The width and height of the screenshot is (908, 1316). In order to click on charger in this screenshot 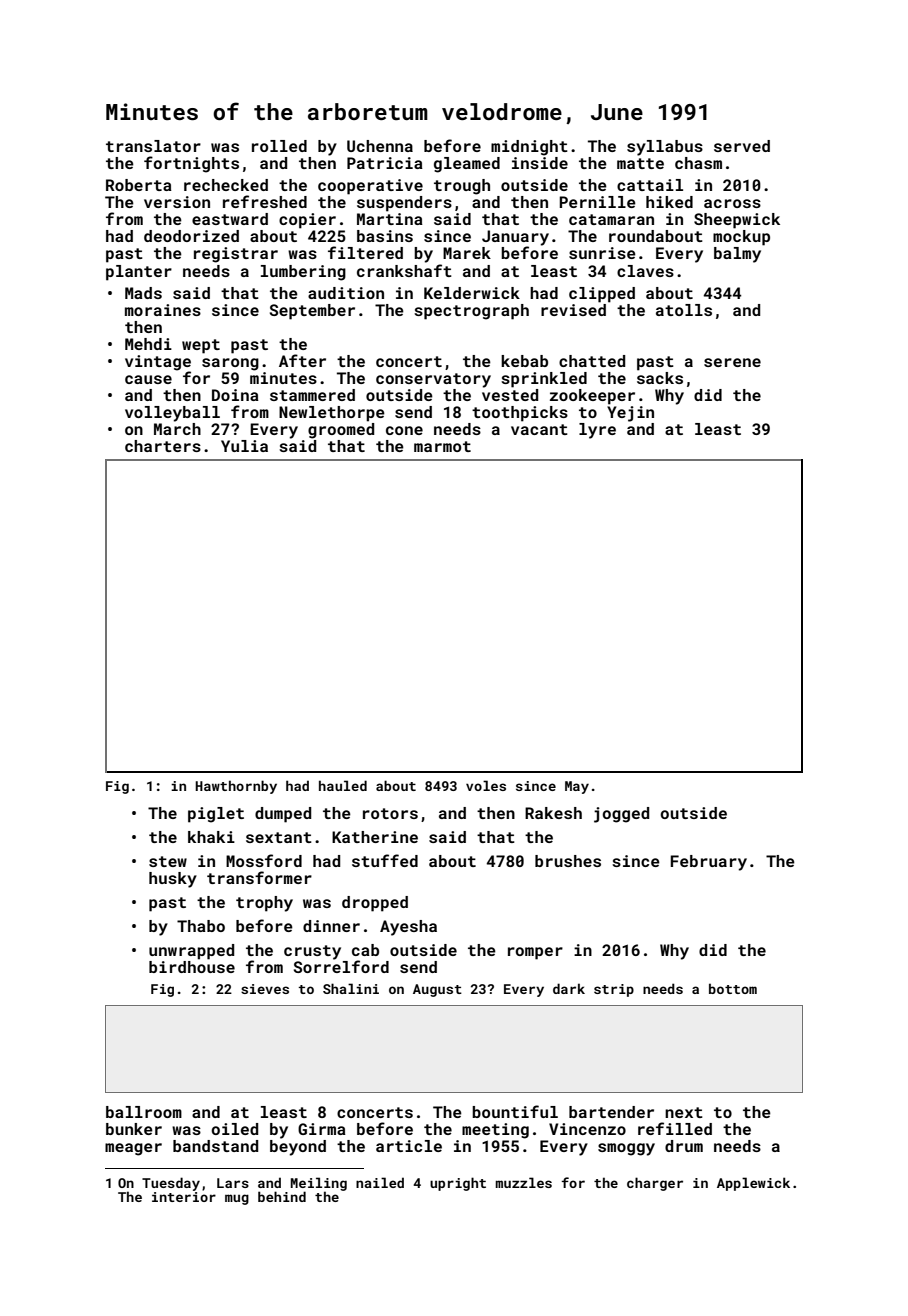, I will do `click(655, 1184)`.
